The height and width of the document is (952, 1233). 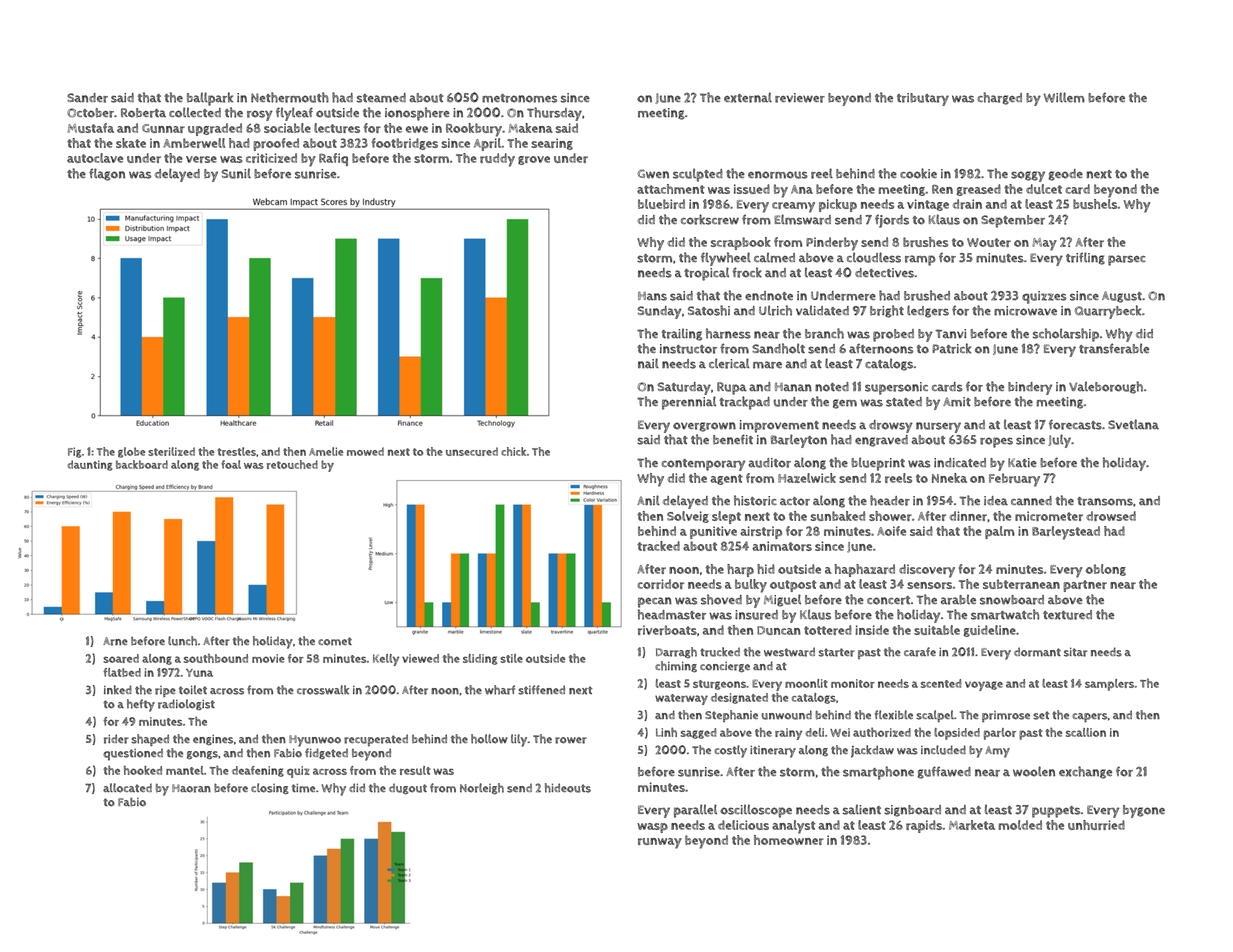 What do you see at coordinates (1133, 424) in the document?
I see `Svetlana` at bounding box center [1133, 424].
